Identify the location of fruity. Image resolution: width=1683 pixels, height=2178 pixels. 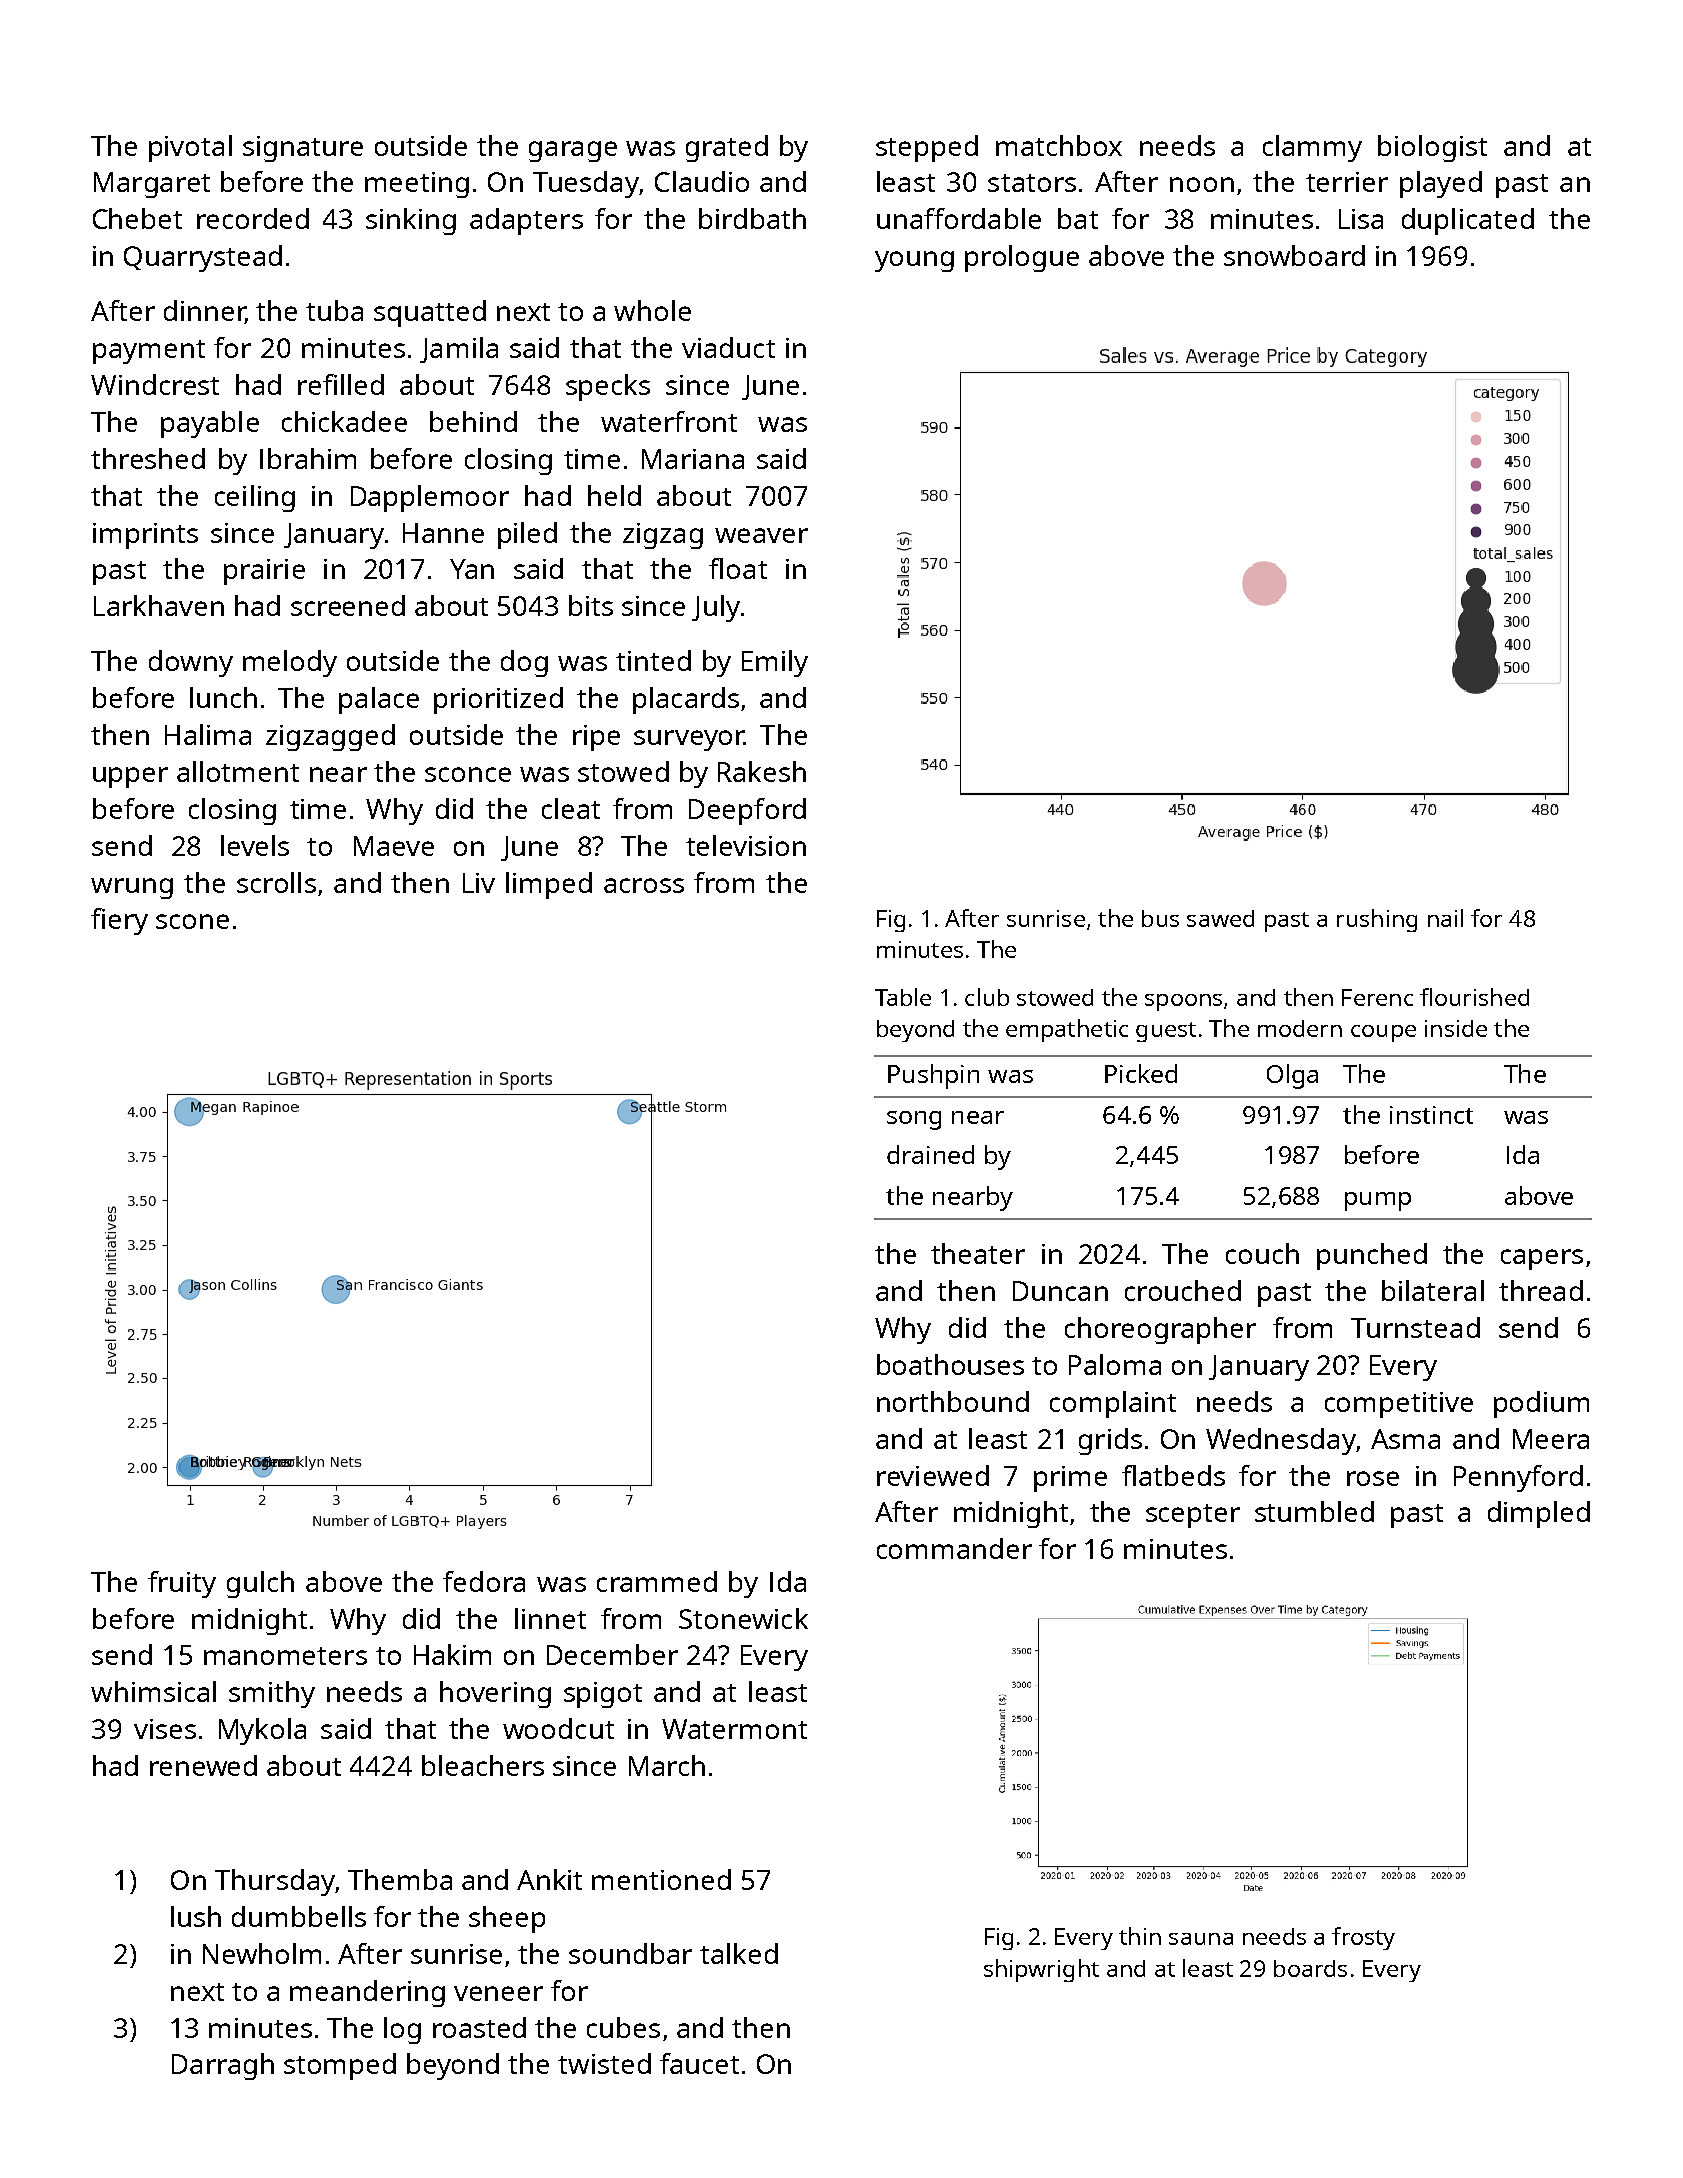
(182, 1584).
